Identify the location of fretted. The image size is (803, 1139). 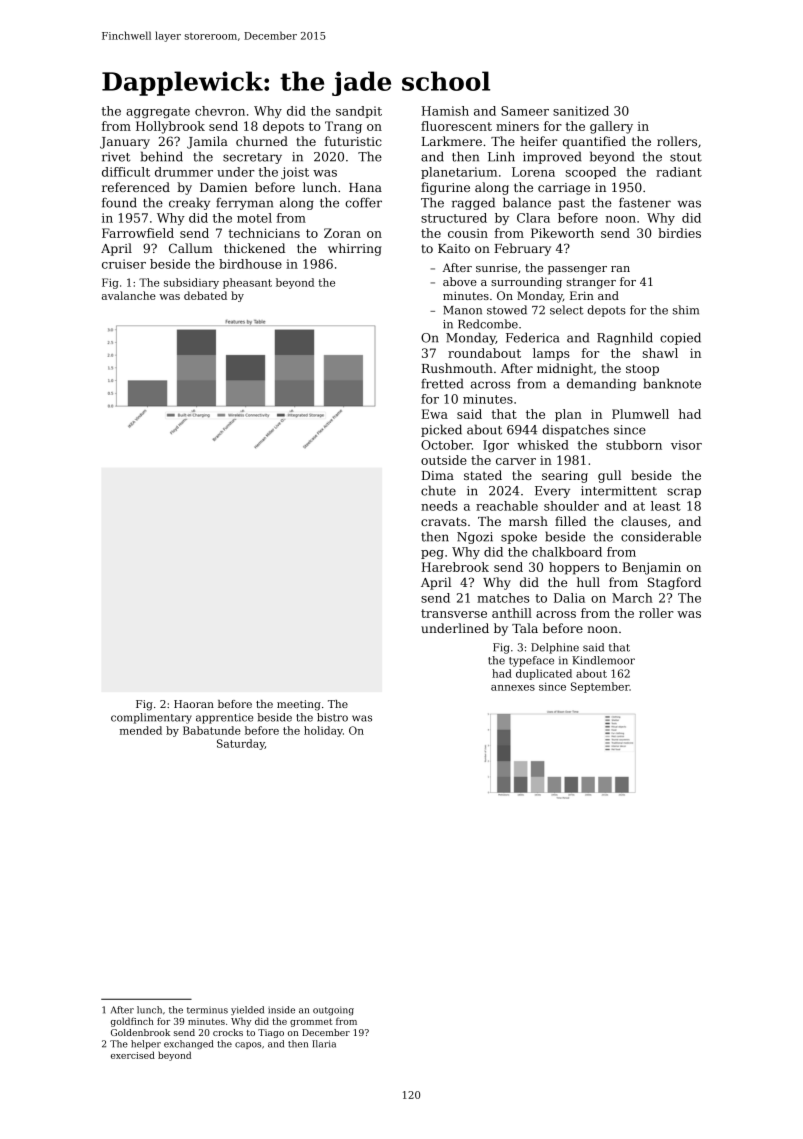
(442, 383).
